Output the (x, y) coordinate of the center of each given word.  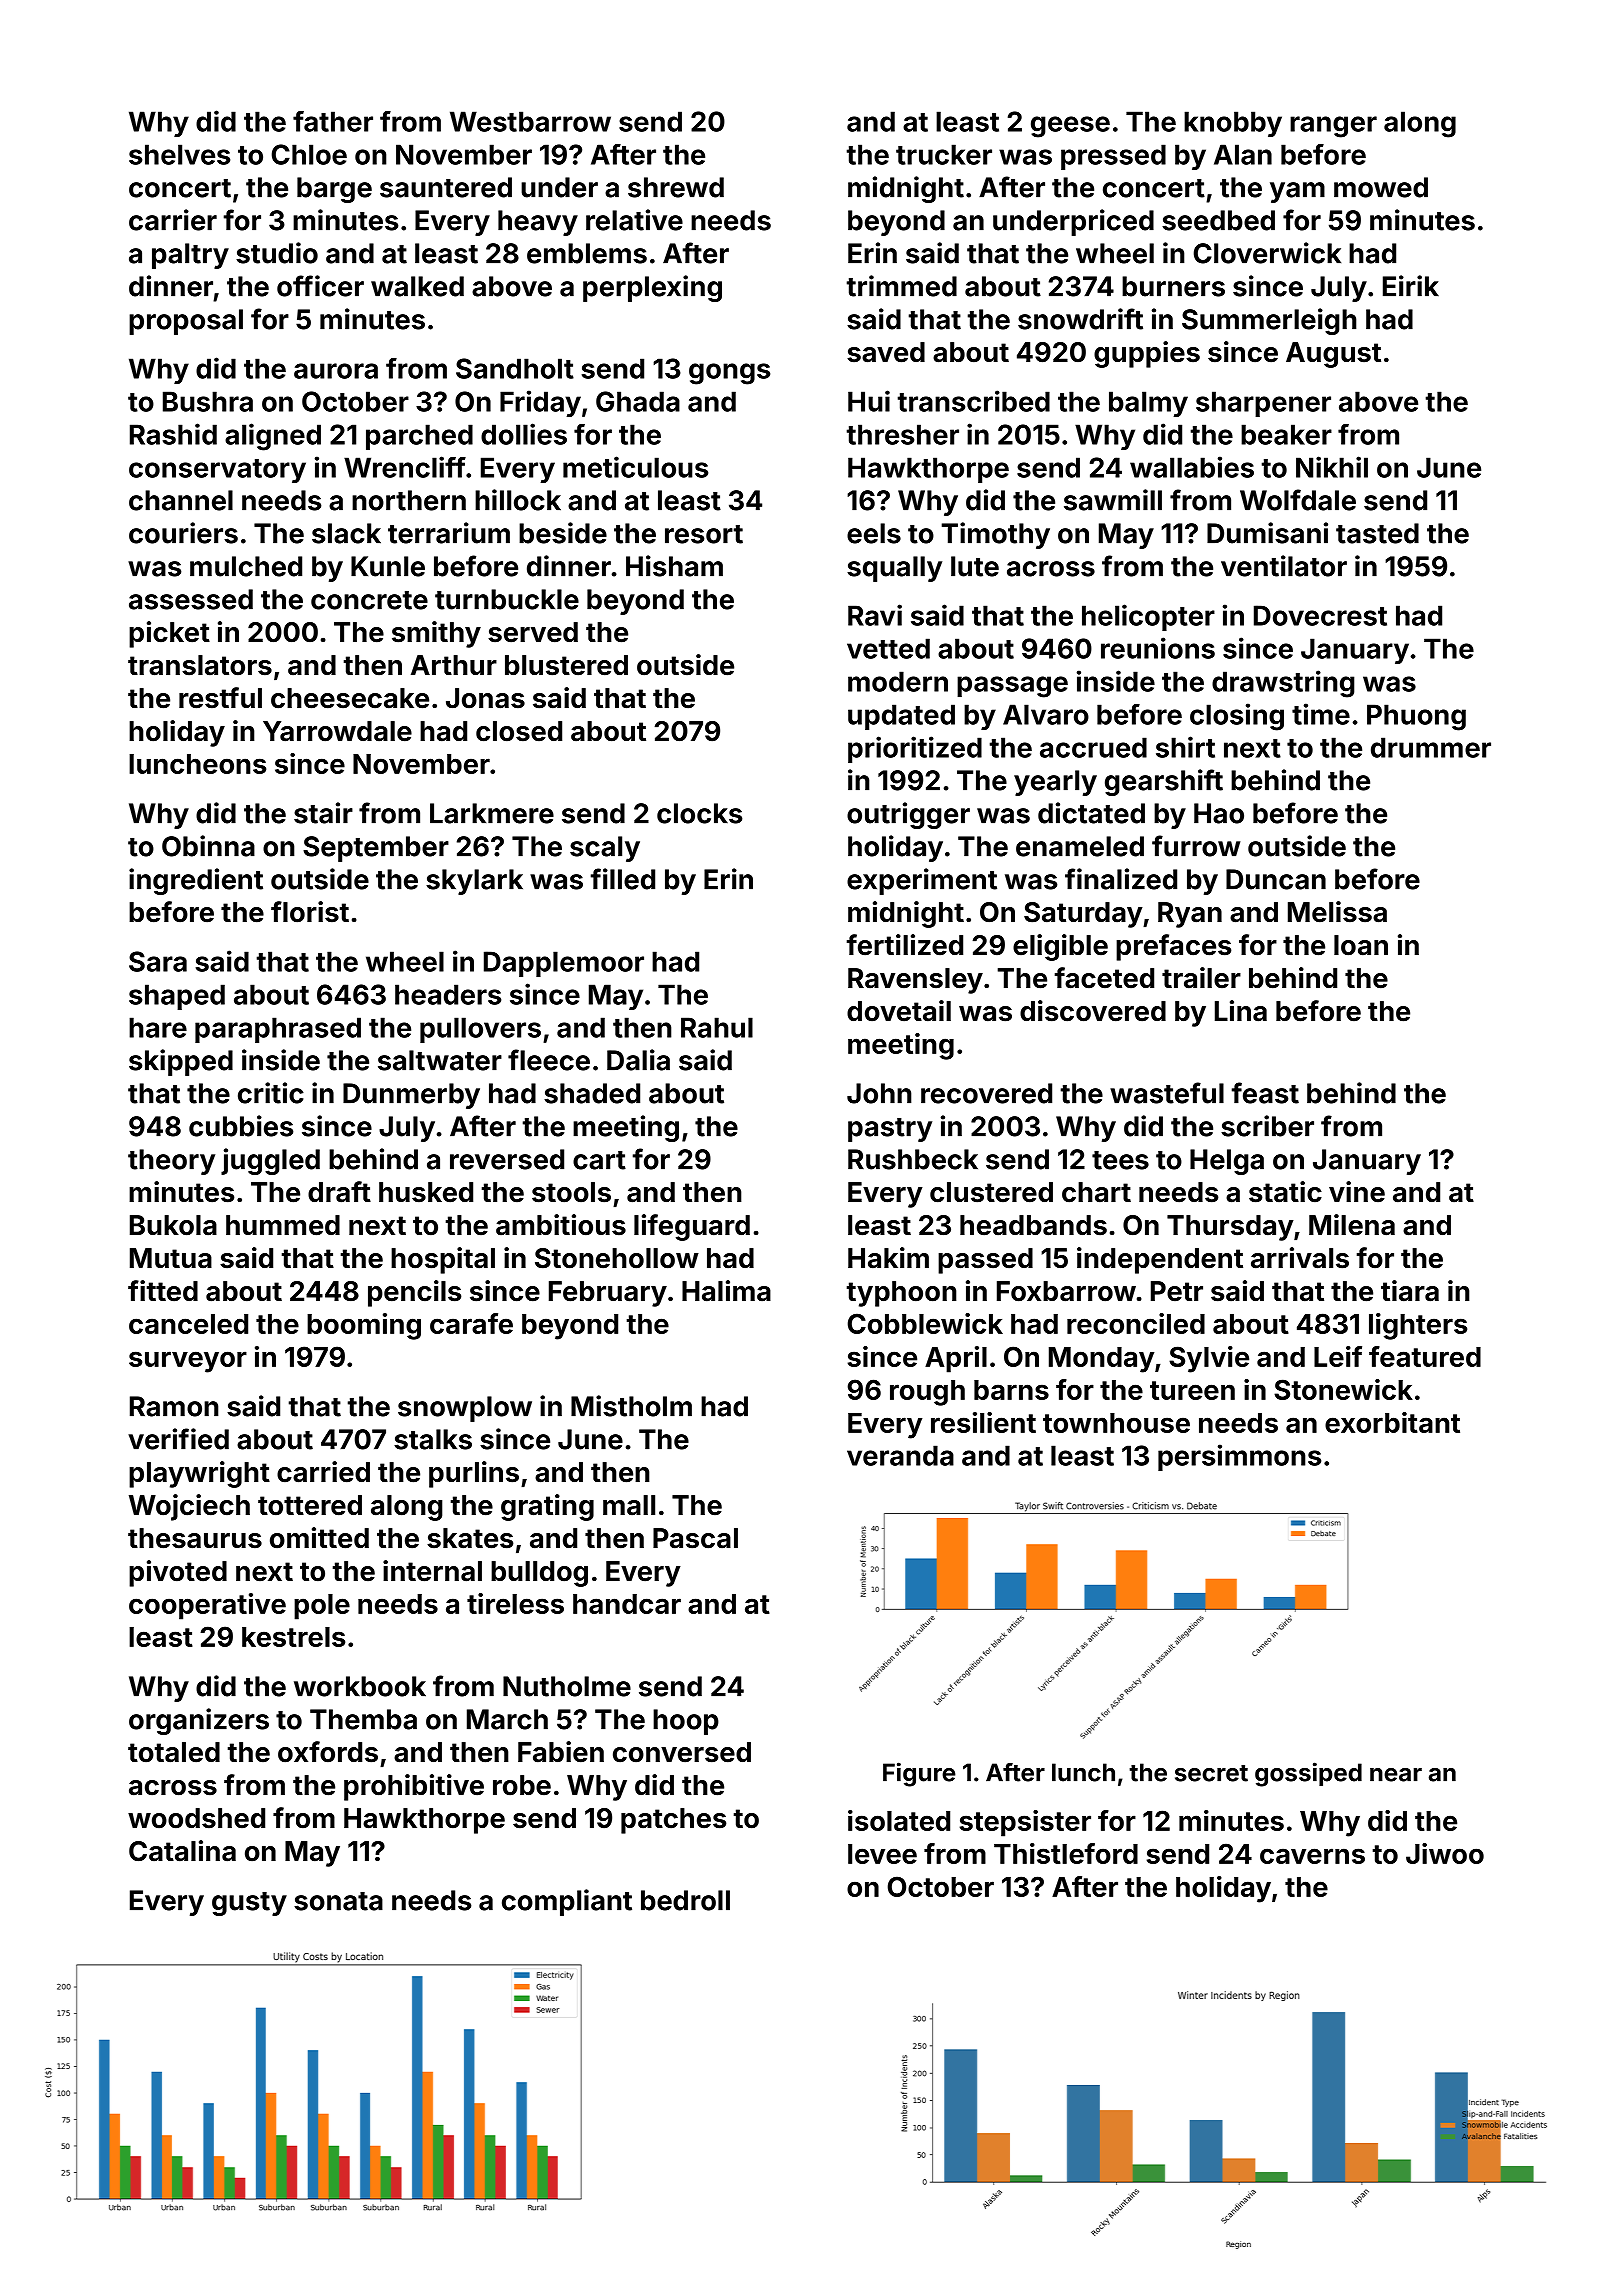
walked (417, 286)
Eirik (1411, 286)
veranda (900, 1455)
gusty (249, 1904)
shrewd (676, 187)
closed (519, 731)
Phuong (1416, 717)
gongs (729, 374)
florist (310, 912)
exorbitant (1392, 1422)
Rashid (173, 434)
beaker (1286, 434)
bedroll (685, 1900)
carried (323, 1472)
